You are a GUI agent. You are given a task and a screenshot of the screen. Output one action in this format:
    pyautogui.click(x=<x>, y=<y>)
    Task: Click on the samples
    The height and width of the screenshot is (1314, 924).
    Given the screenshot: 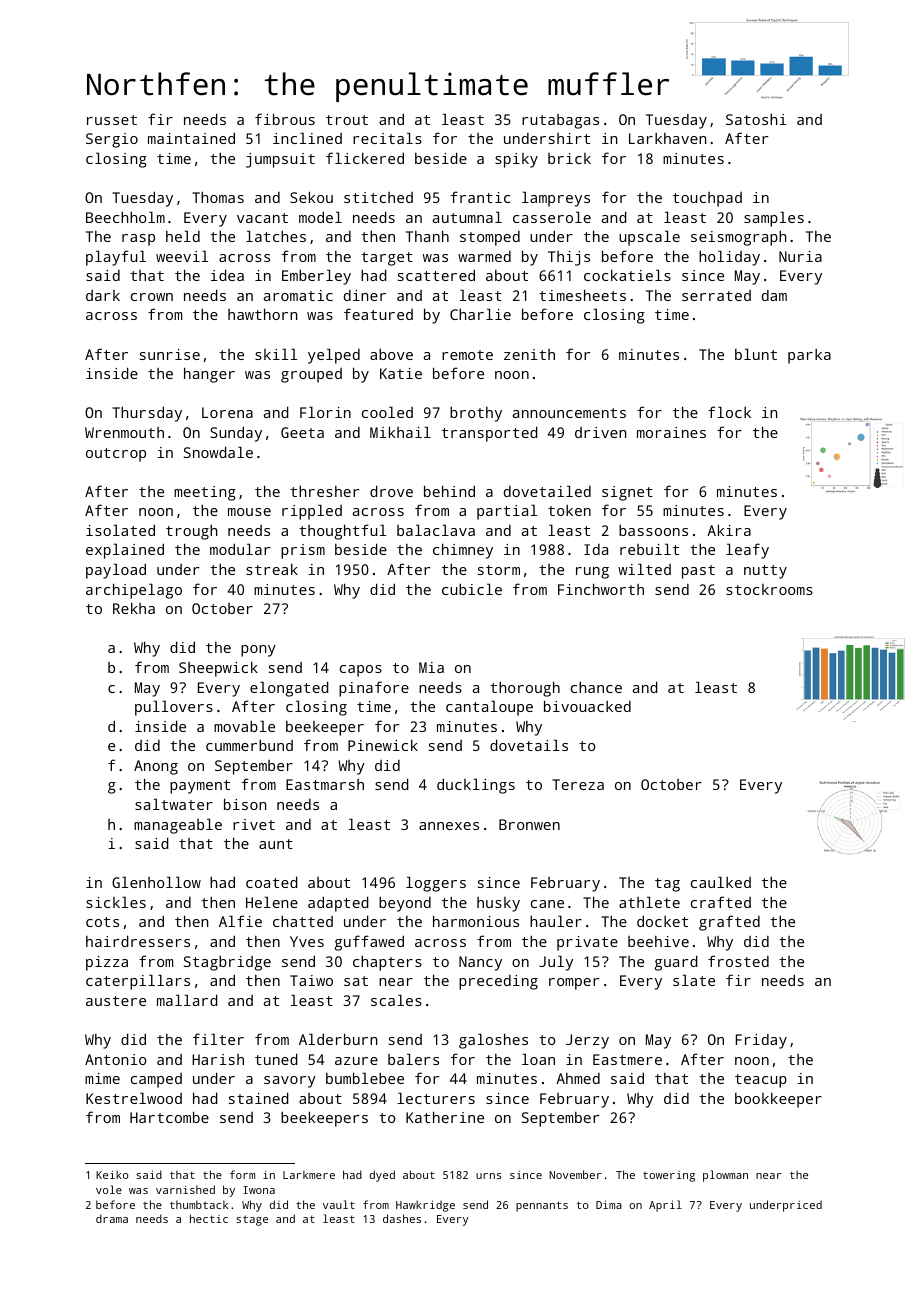 What is the action you would take?
    pyautogui.click(x=774, y=219)
